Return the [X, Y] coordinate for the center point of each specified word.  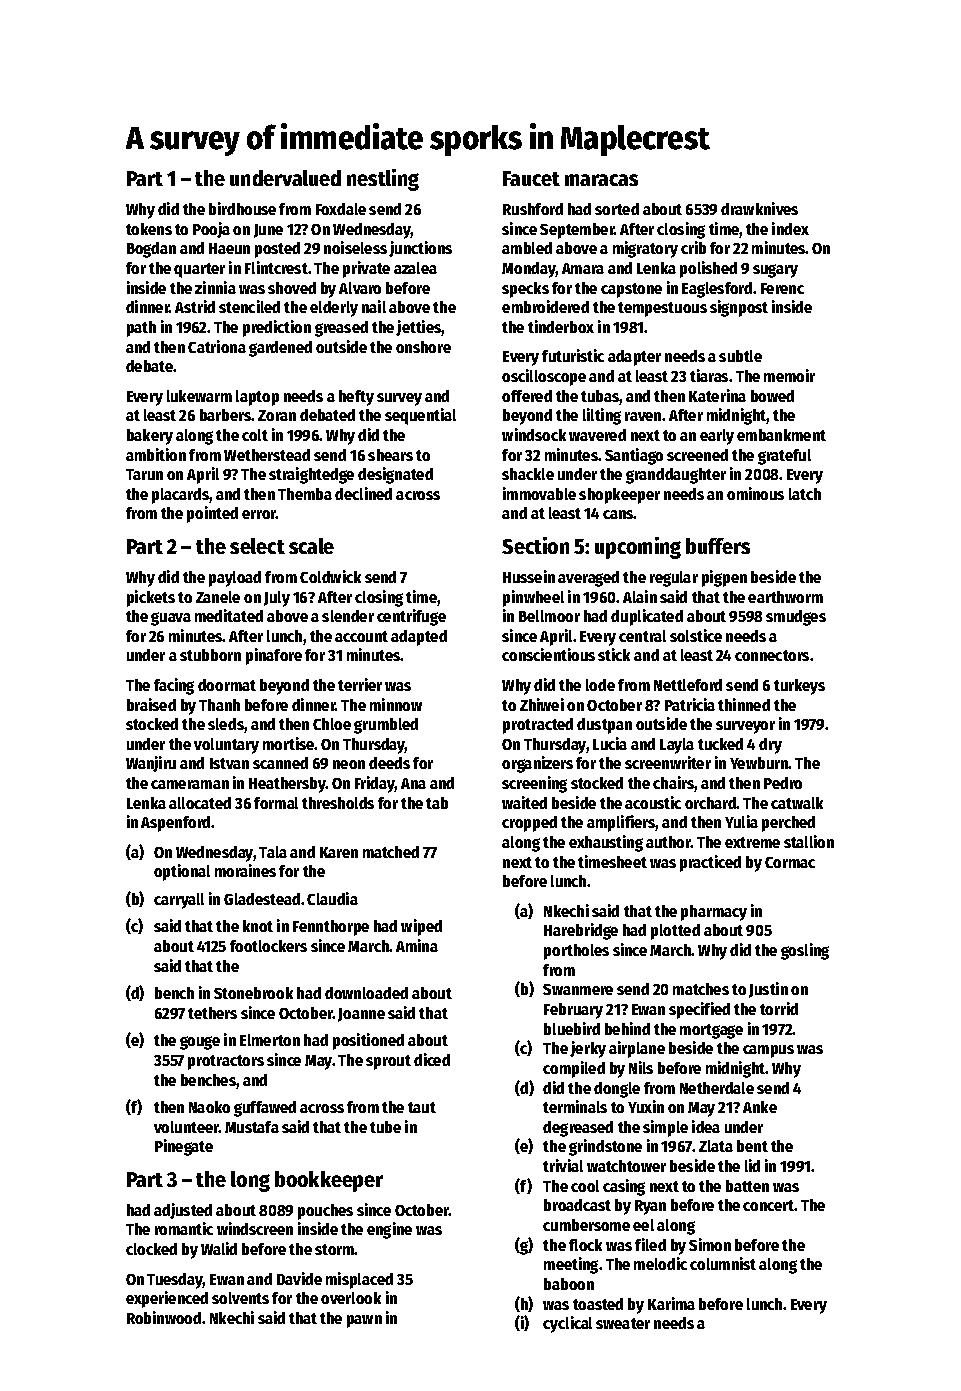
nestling [383, 180]
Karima [671, 1303]
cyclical [567, 1324]
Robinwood [164, 1317]
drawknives [759, 208]
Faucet [531, 178]
